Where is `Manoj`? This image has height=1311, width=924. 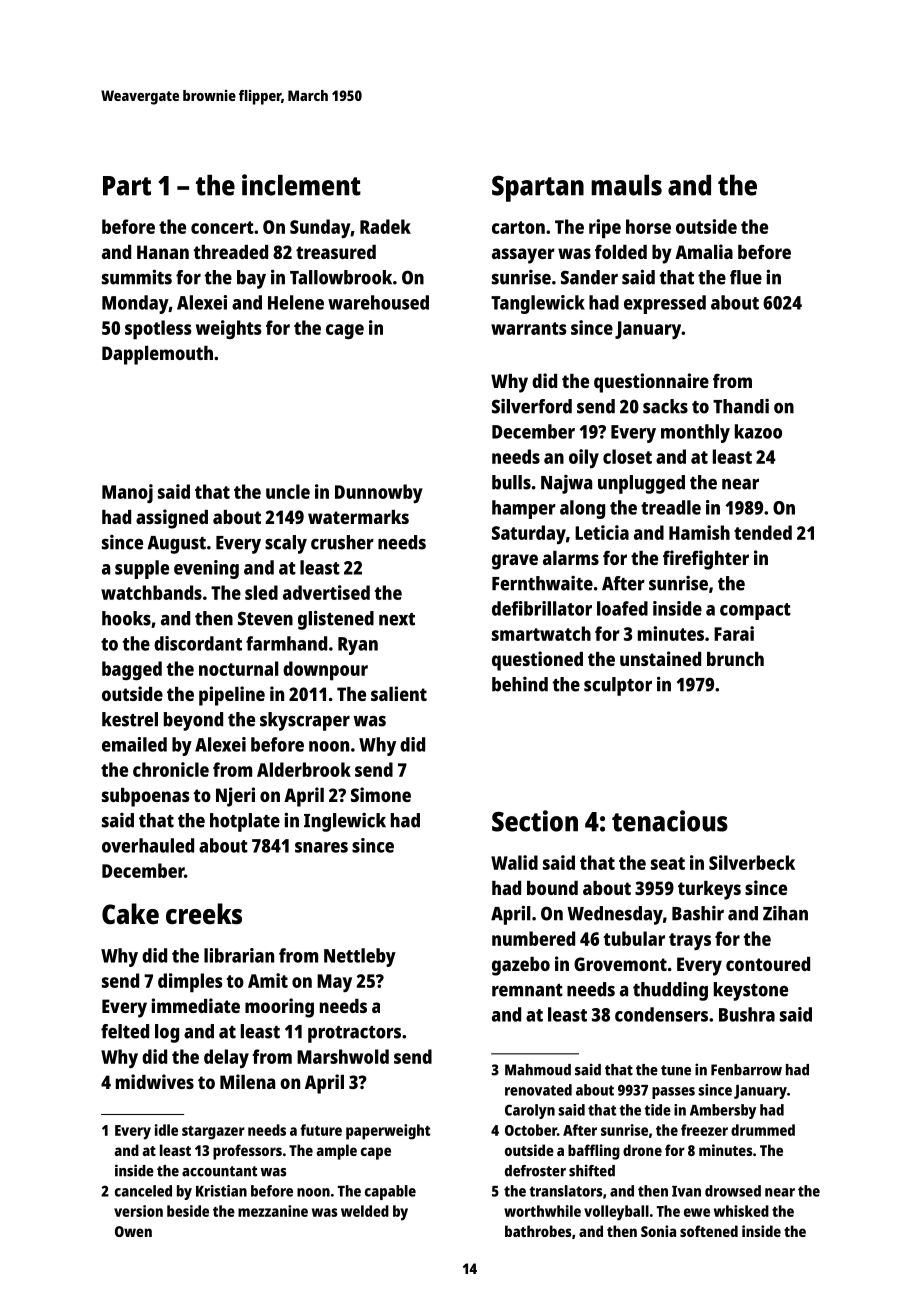
Manoj is located at coordinates (127, 493).
